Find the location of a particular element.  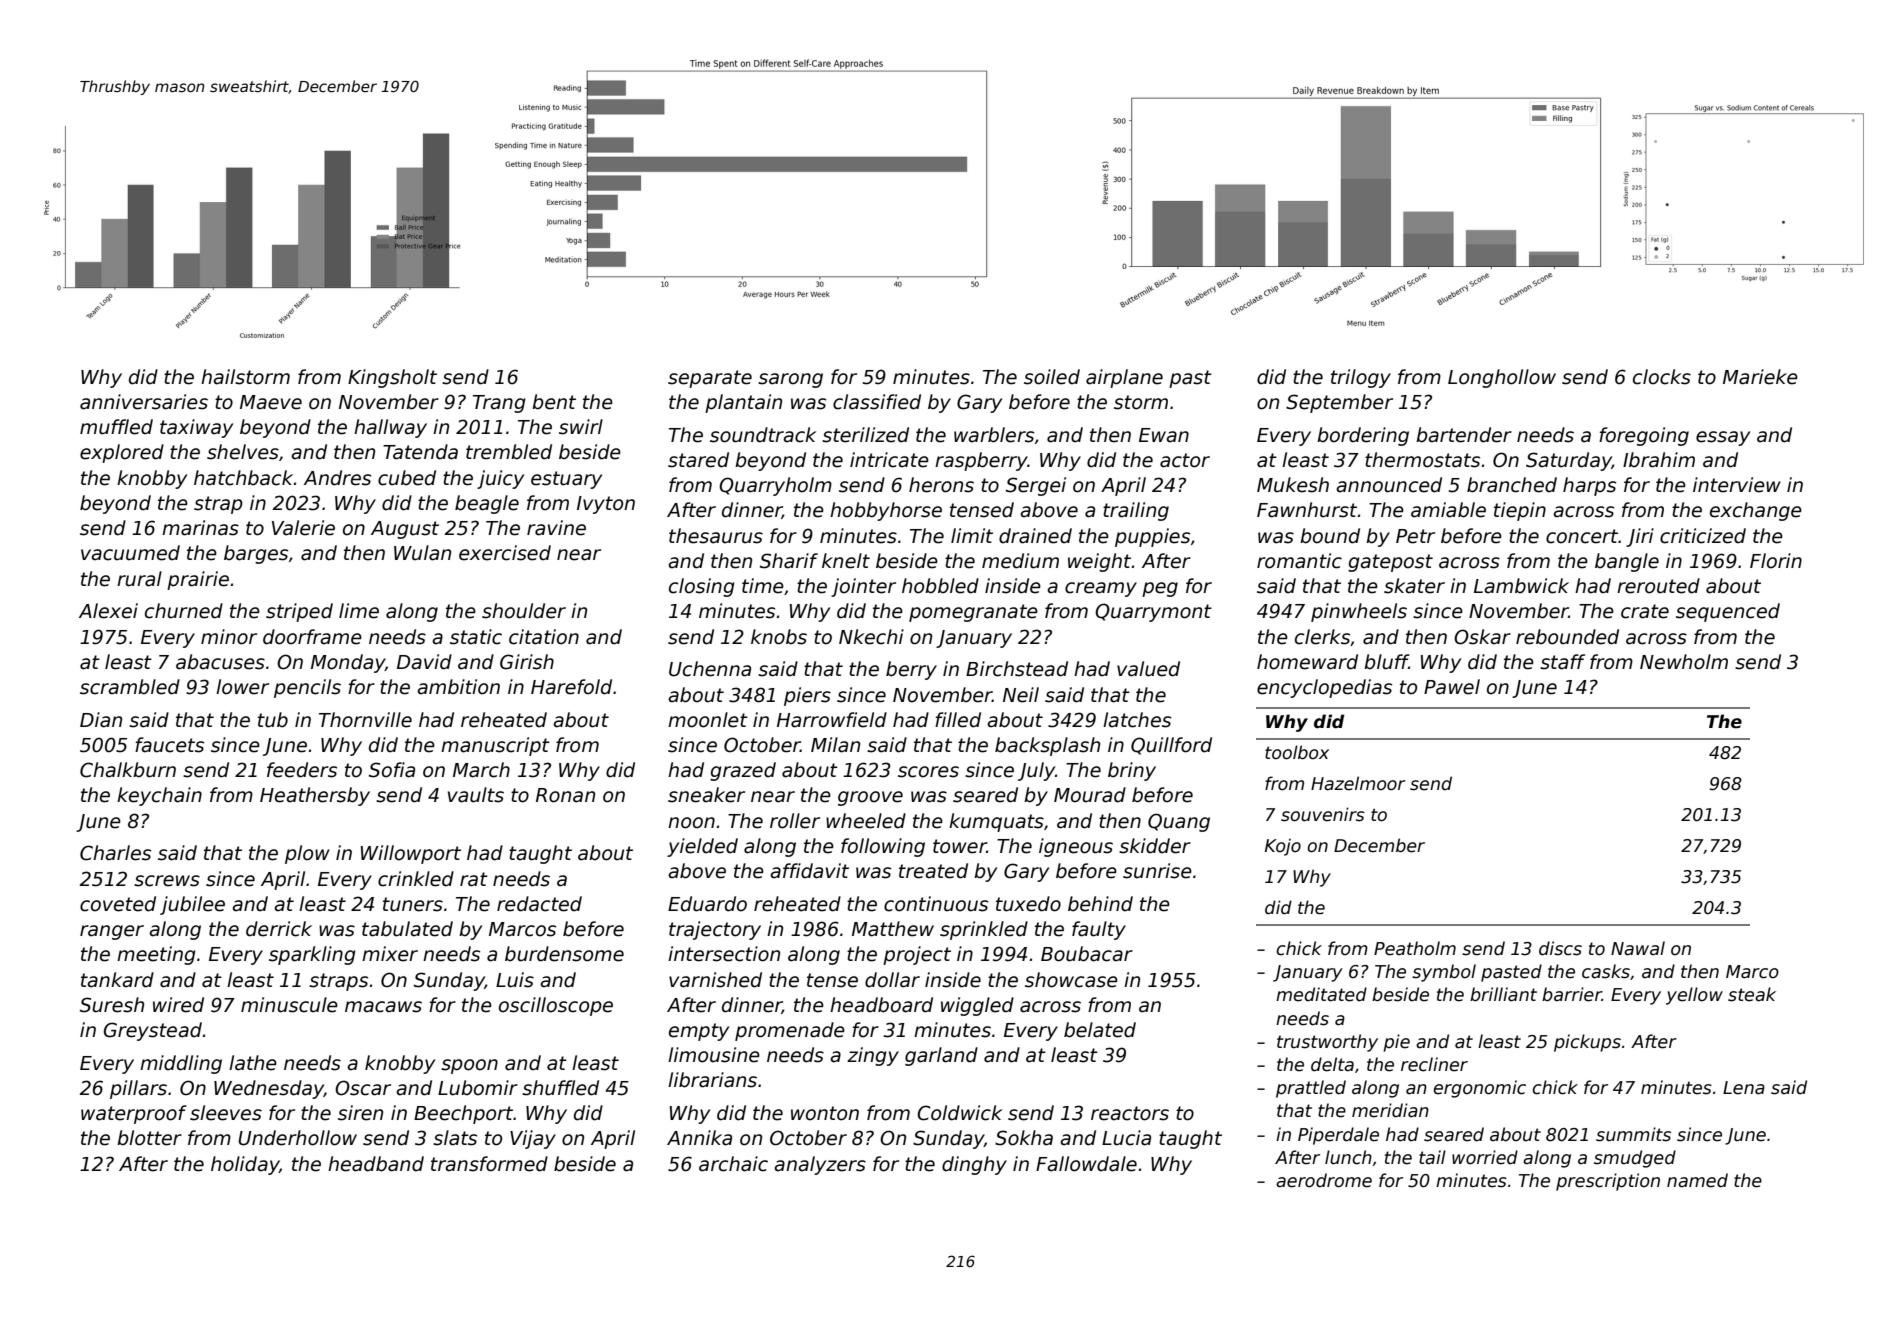

Pawel is located at coordinates (1452, 687).
